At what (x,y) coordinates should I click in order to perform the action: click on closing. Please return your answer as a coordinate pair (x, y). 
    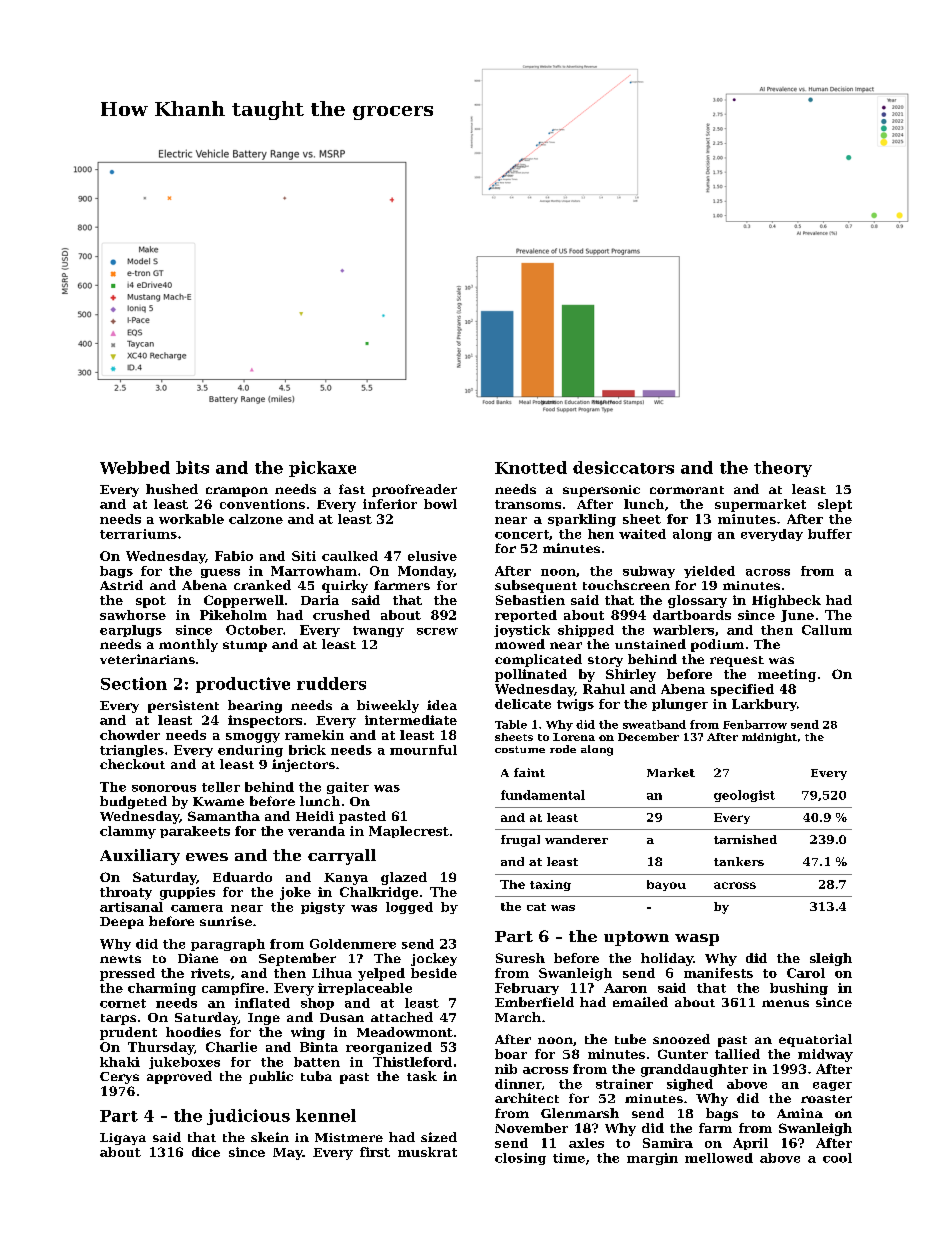
    Looking at the image, I should click on (520, 1159).
